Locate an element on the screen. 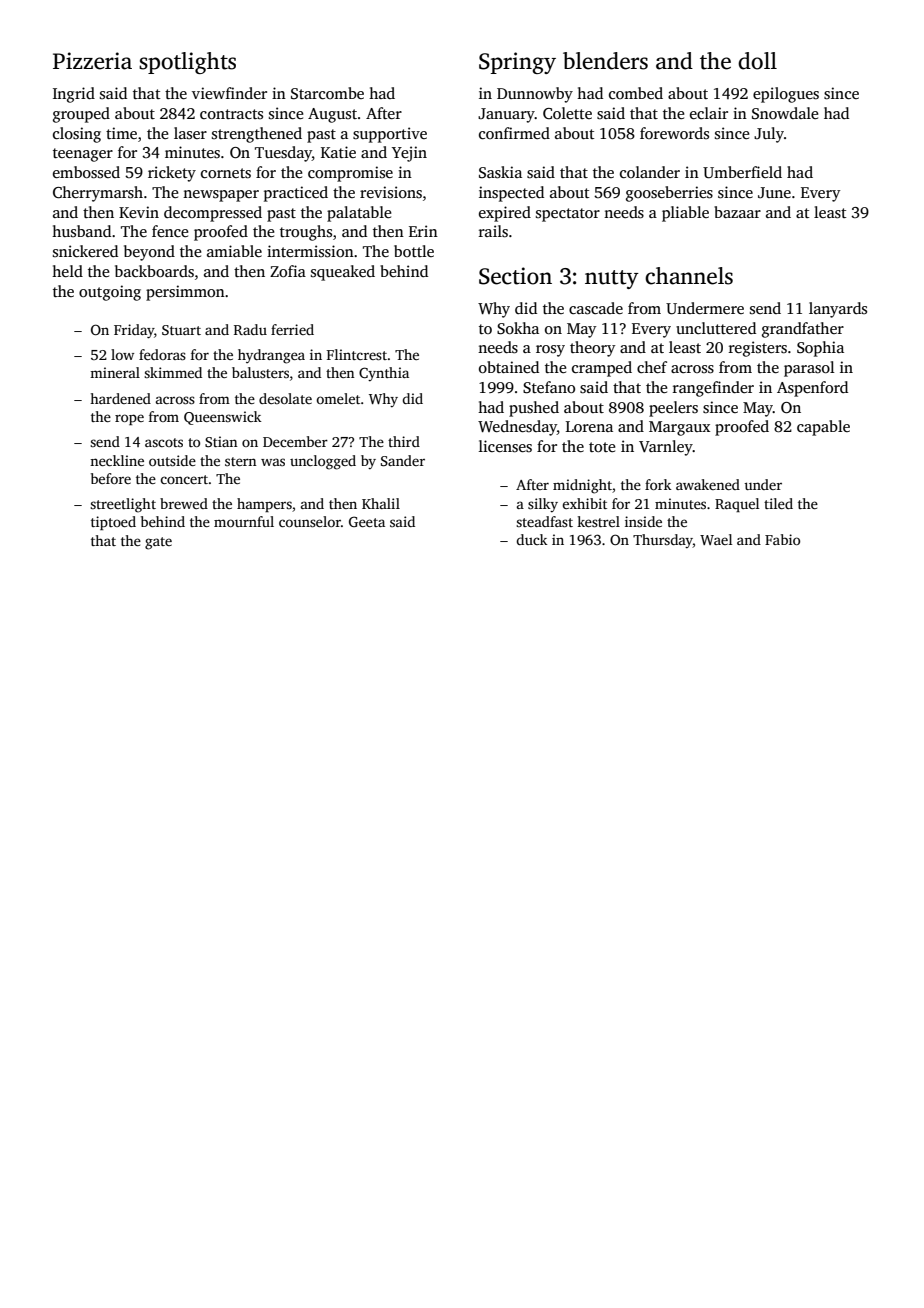 The width and height of the screenshot is (924, 1308). Pizzeria is located at coordinates (92, 61).
